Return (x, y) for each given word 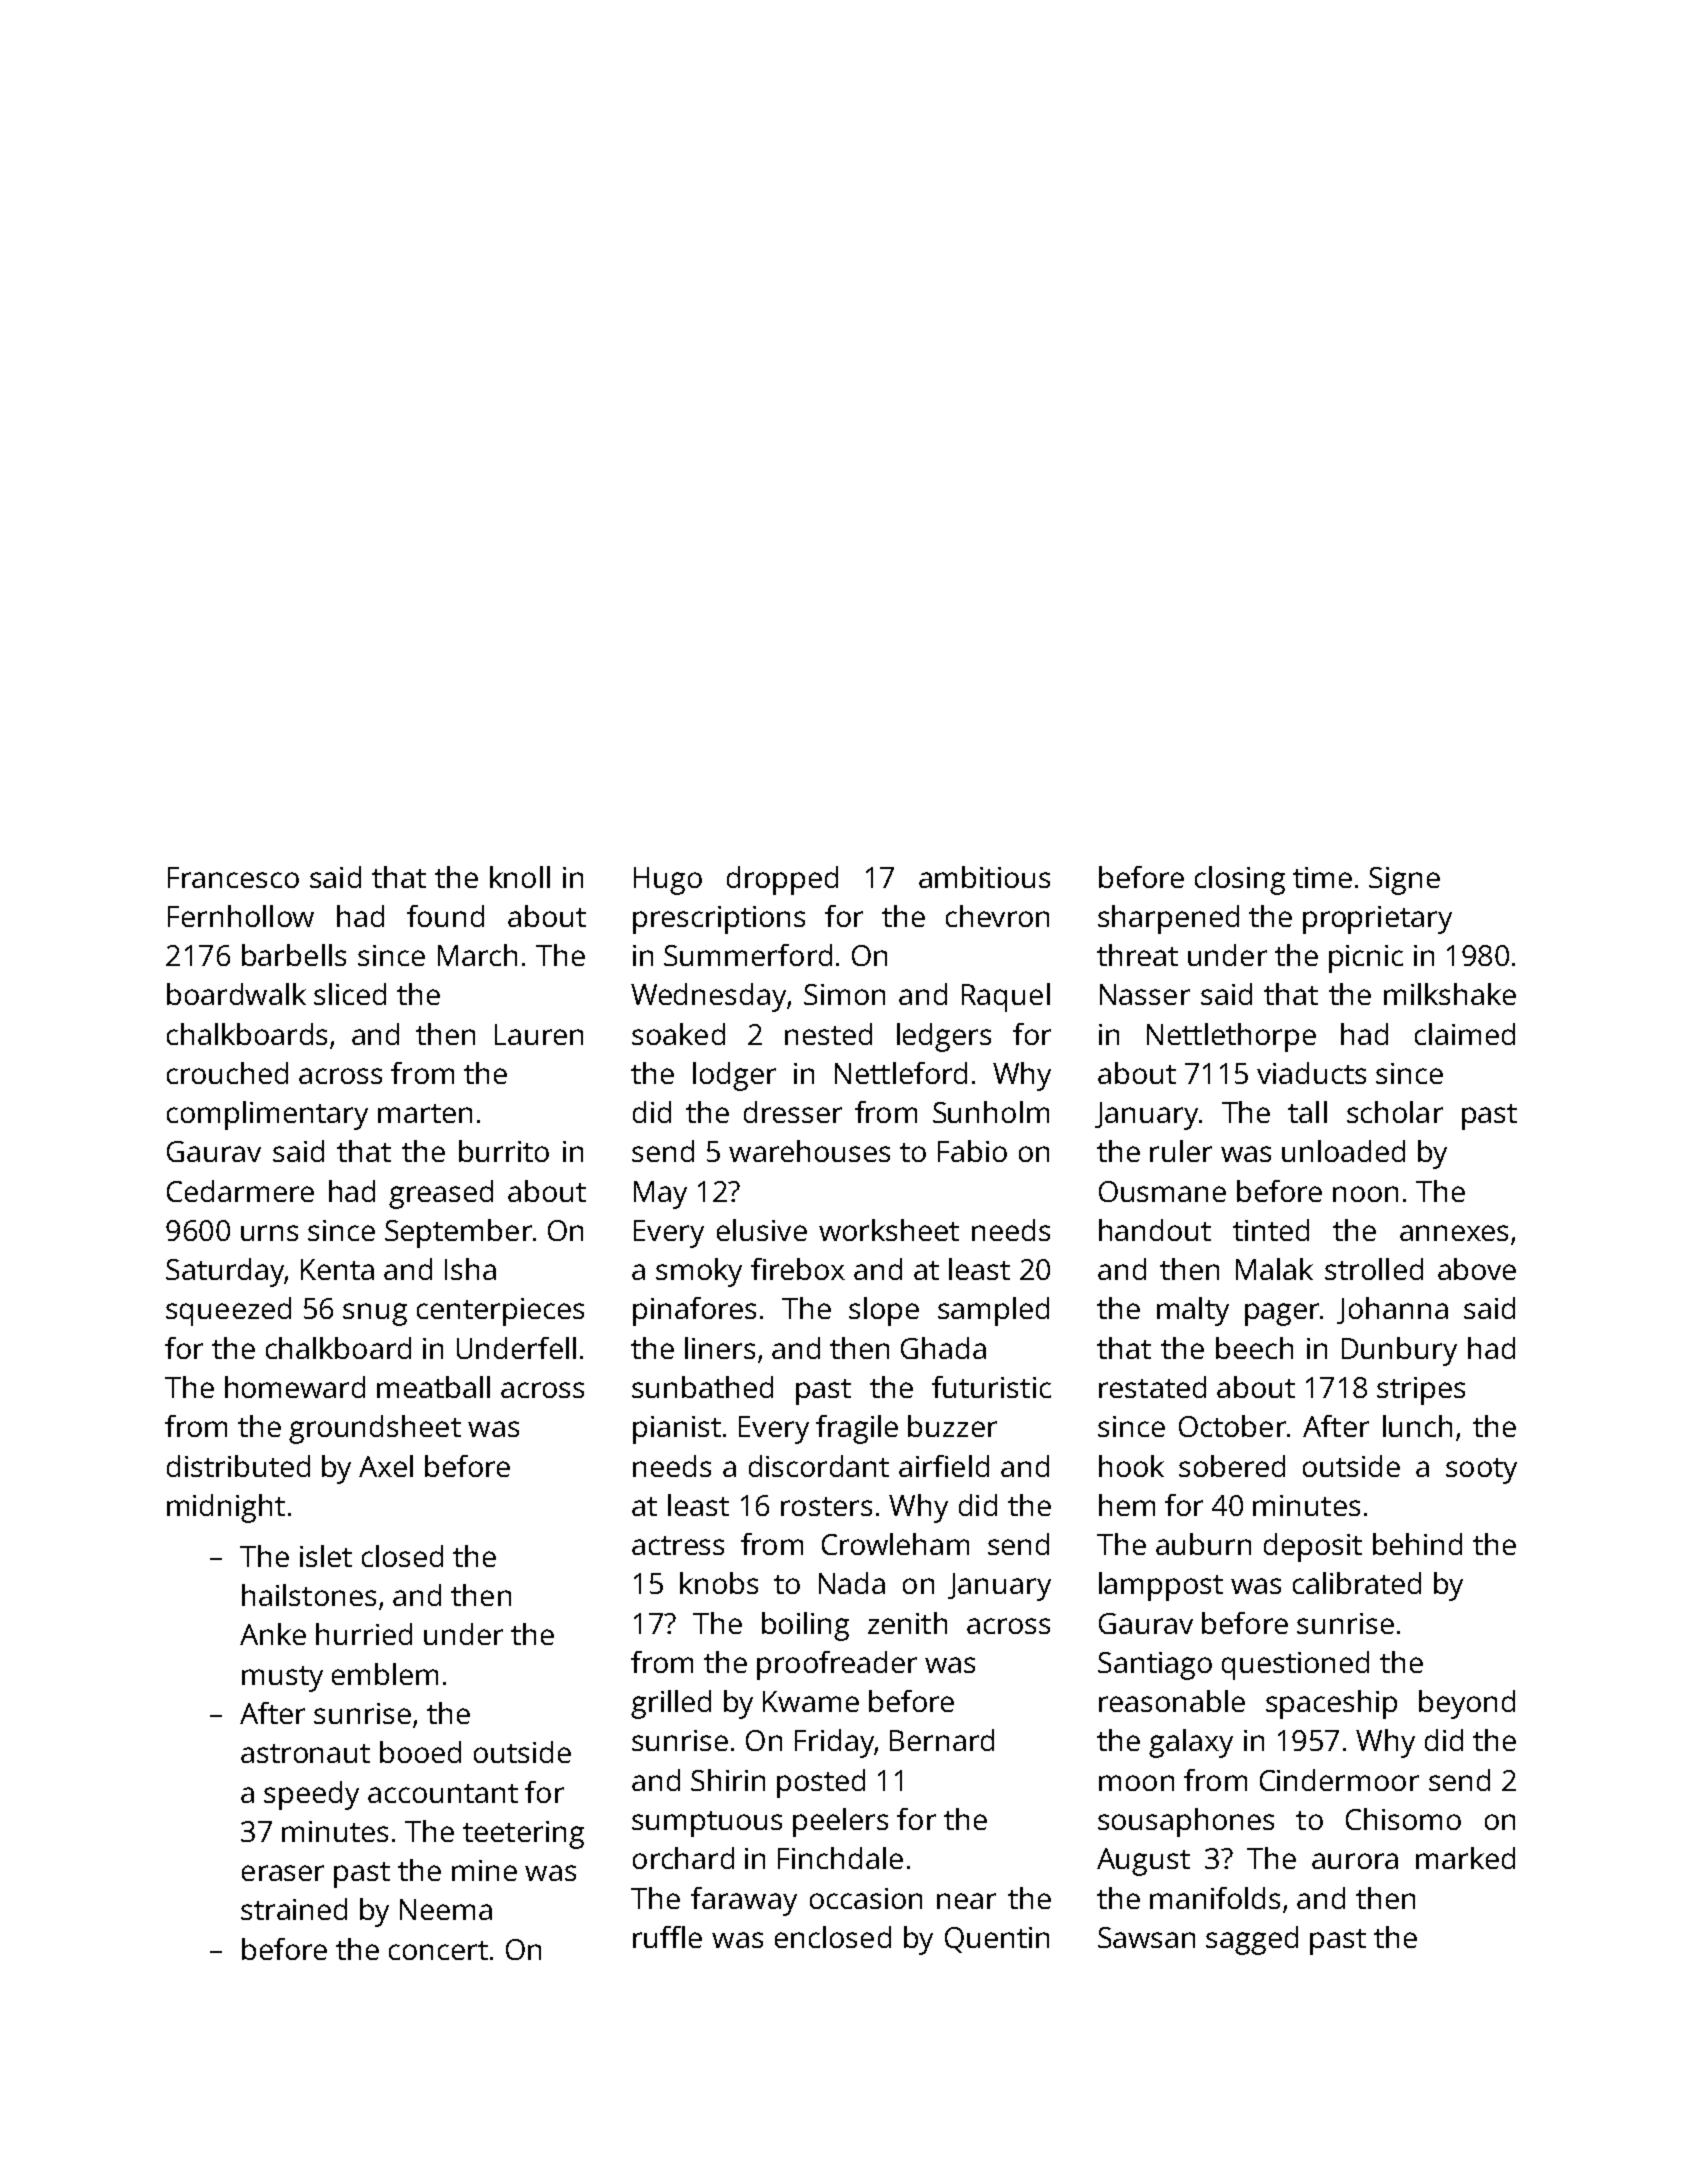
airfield (944, 1466)
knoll (520, 877)
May (660, 1195)
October (1232, 1426)
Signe (1404, 881)
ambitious (984, 877)
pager (1282, 1314)
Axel (386, 1466)
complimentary (267, 1115)
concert (438, 1950)
